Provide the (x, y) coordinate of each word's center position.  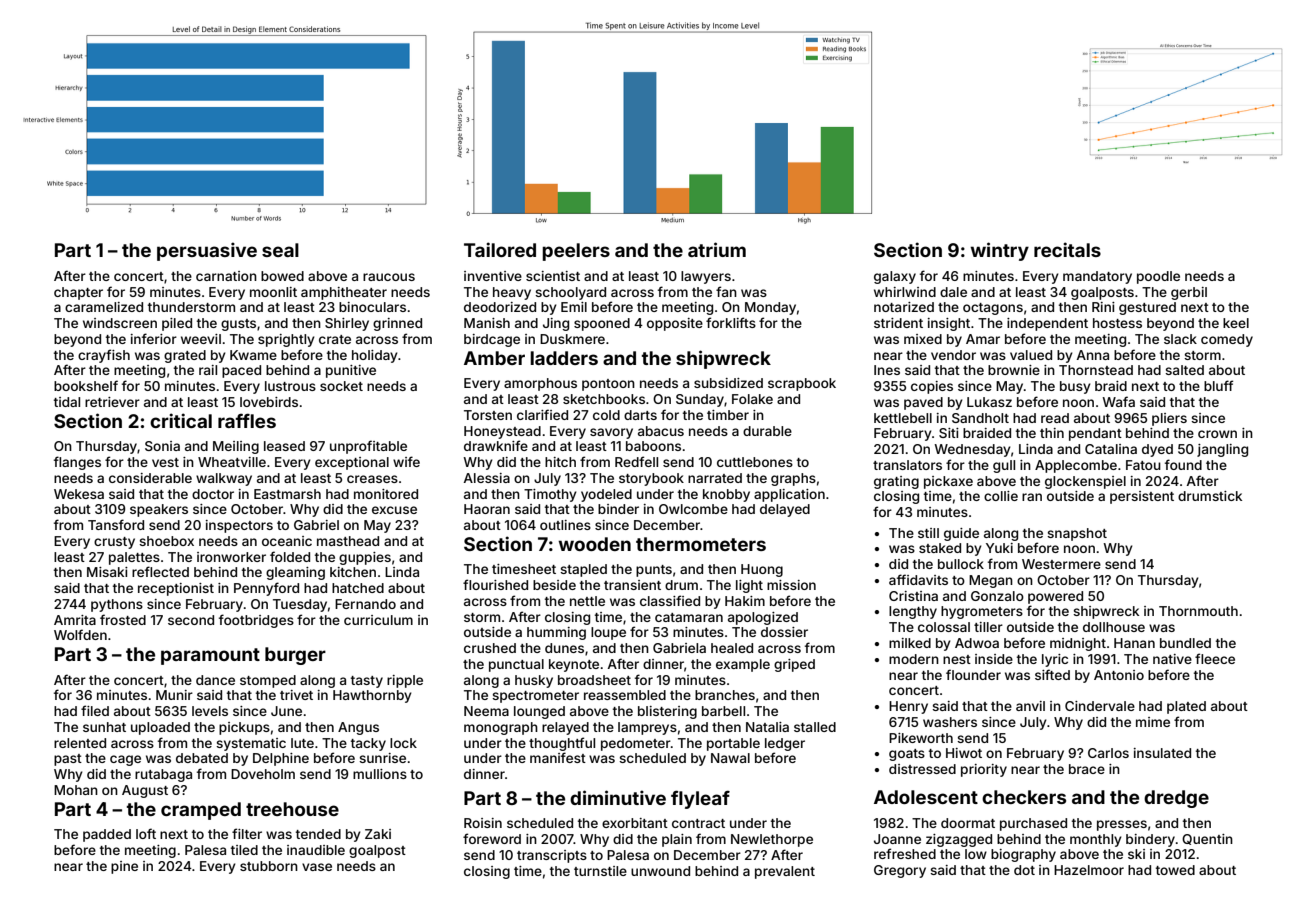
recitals (1067, 249)
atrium (717, 249)
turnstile (600, 871)
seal (280, 250)
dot (1024, 870)
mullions (380, 774)
